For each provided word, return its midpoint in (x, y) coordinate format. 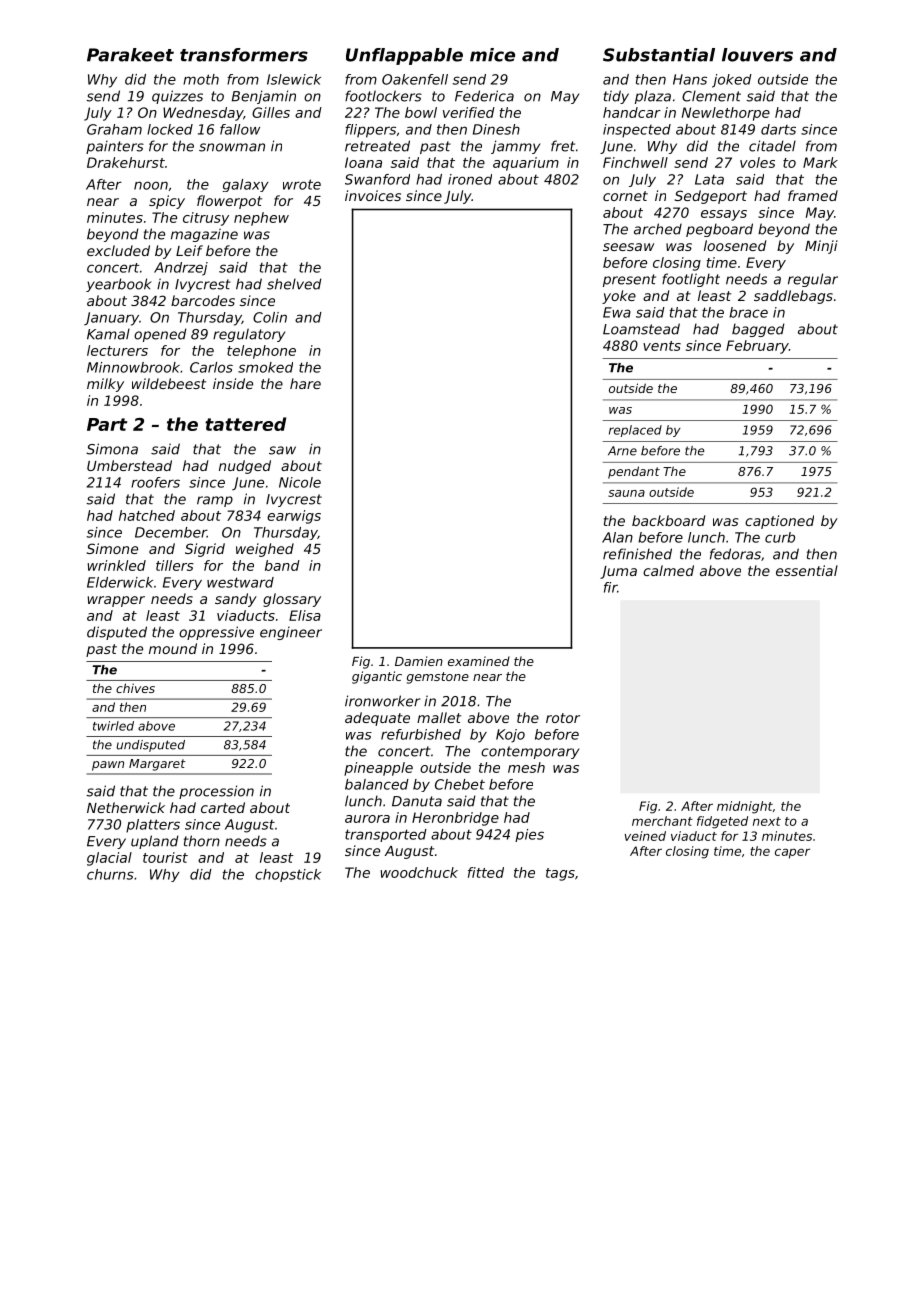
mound (173, 648)
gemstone (438, 678)
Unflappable (404, 56)
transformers (244, 55)
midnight (745, 807)
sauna (626, 493)
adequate (377, 719)
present (629, 280)
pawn (108, 766)
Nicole (300, 482)
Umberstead (129, 465)
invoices (373, 195)
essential (807, 570)
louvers (757, 55)
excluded (118, 250)
